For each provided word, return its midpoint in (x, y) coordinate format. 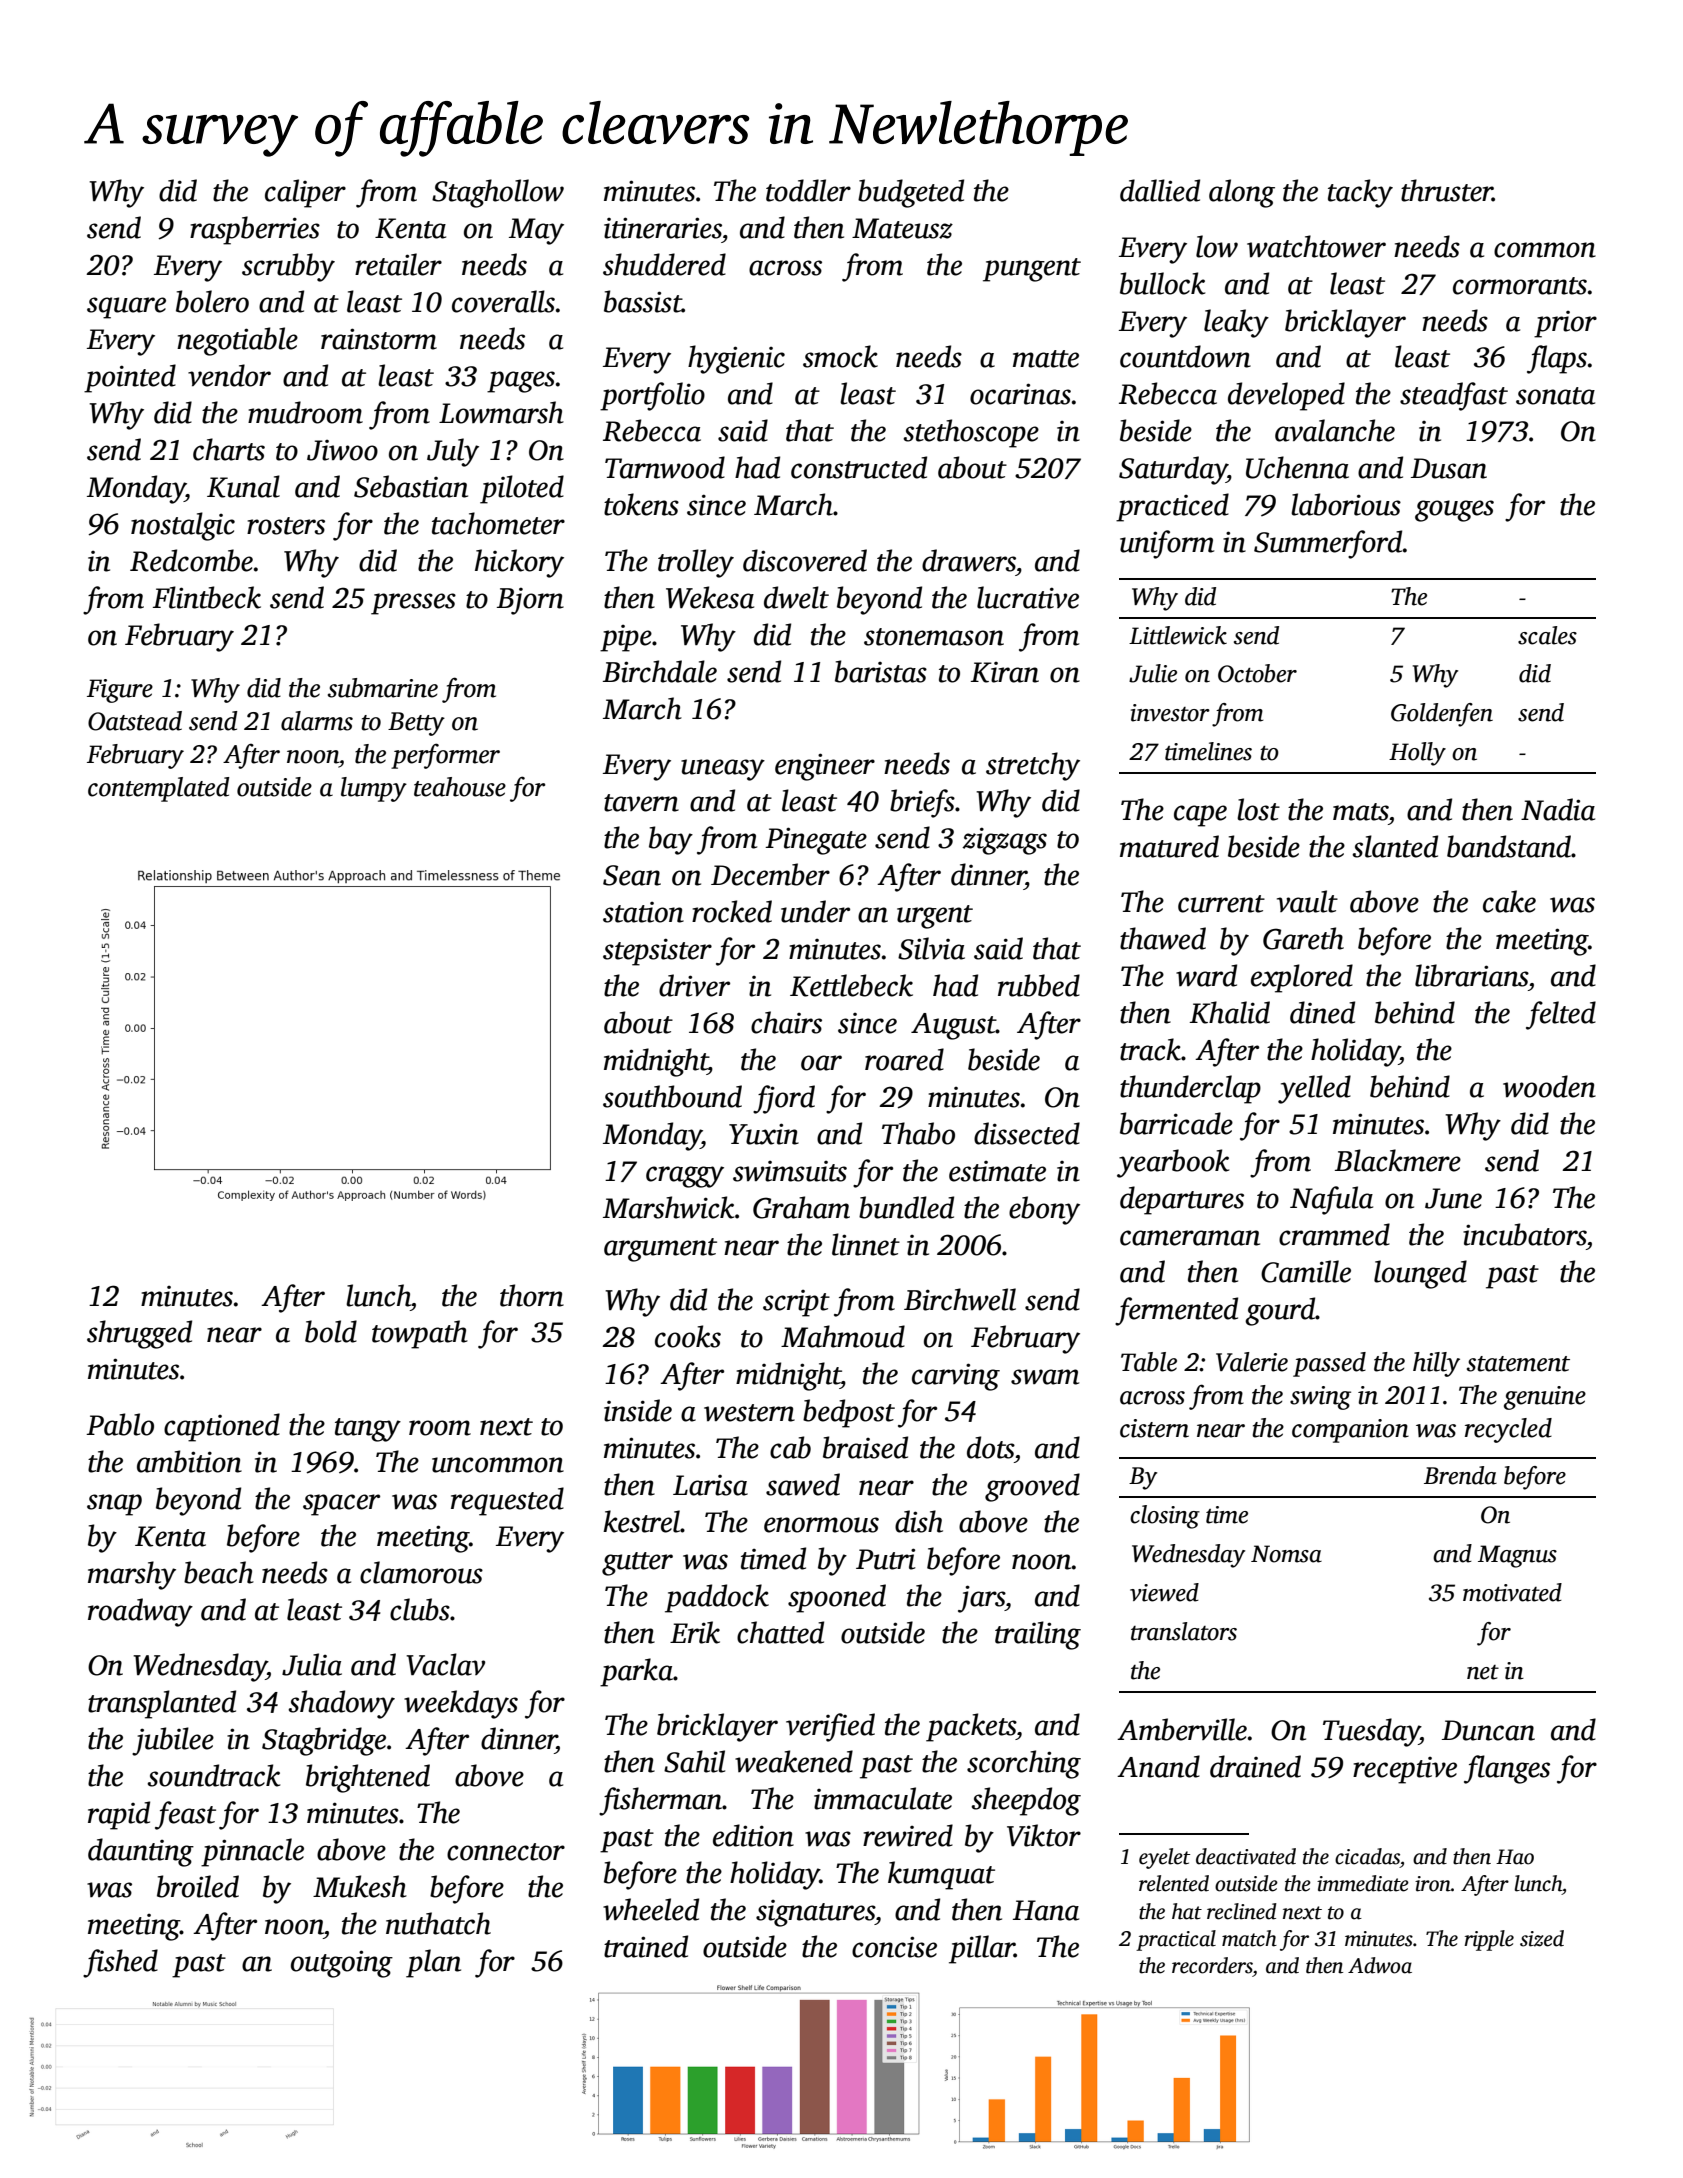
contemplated (159, 789)
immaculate (883, 1798)
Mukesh (360, 1886)
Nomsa (1286, 1554)
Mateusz (902, 228)
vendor (229, 375)
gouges (1454, 511)
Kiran (1005, 672)
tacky (1360, 193)
